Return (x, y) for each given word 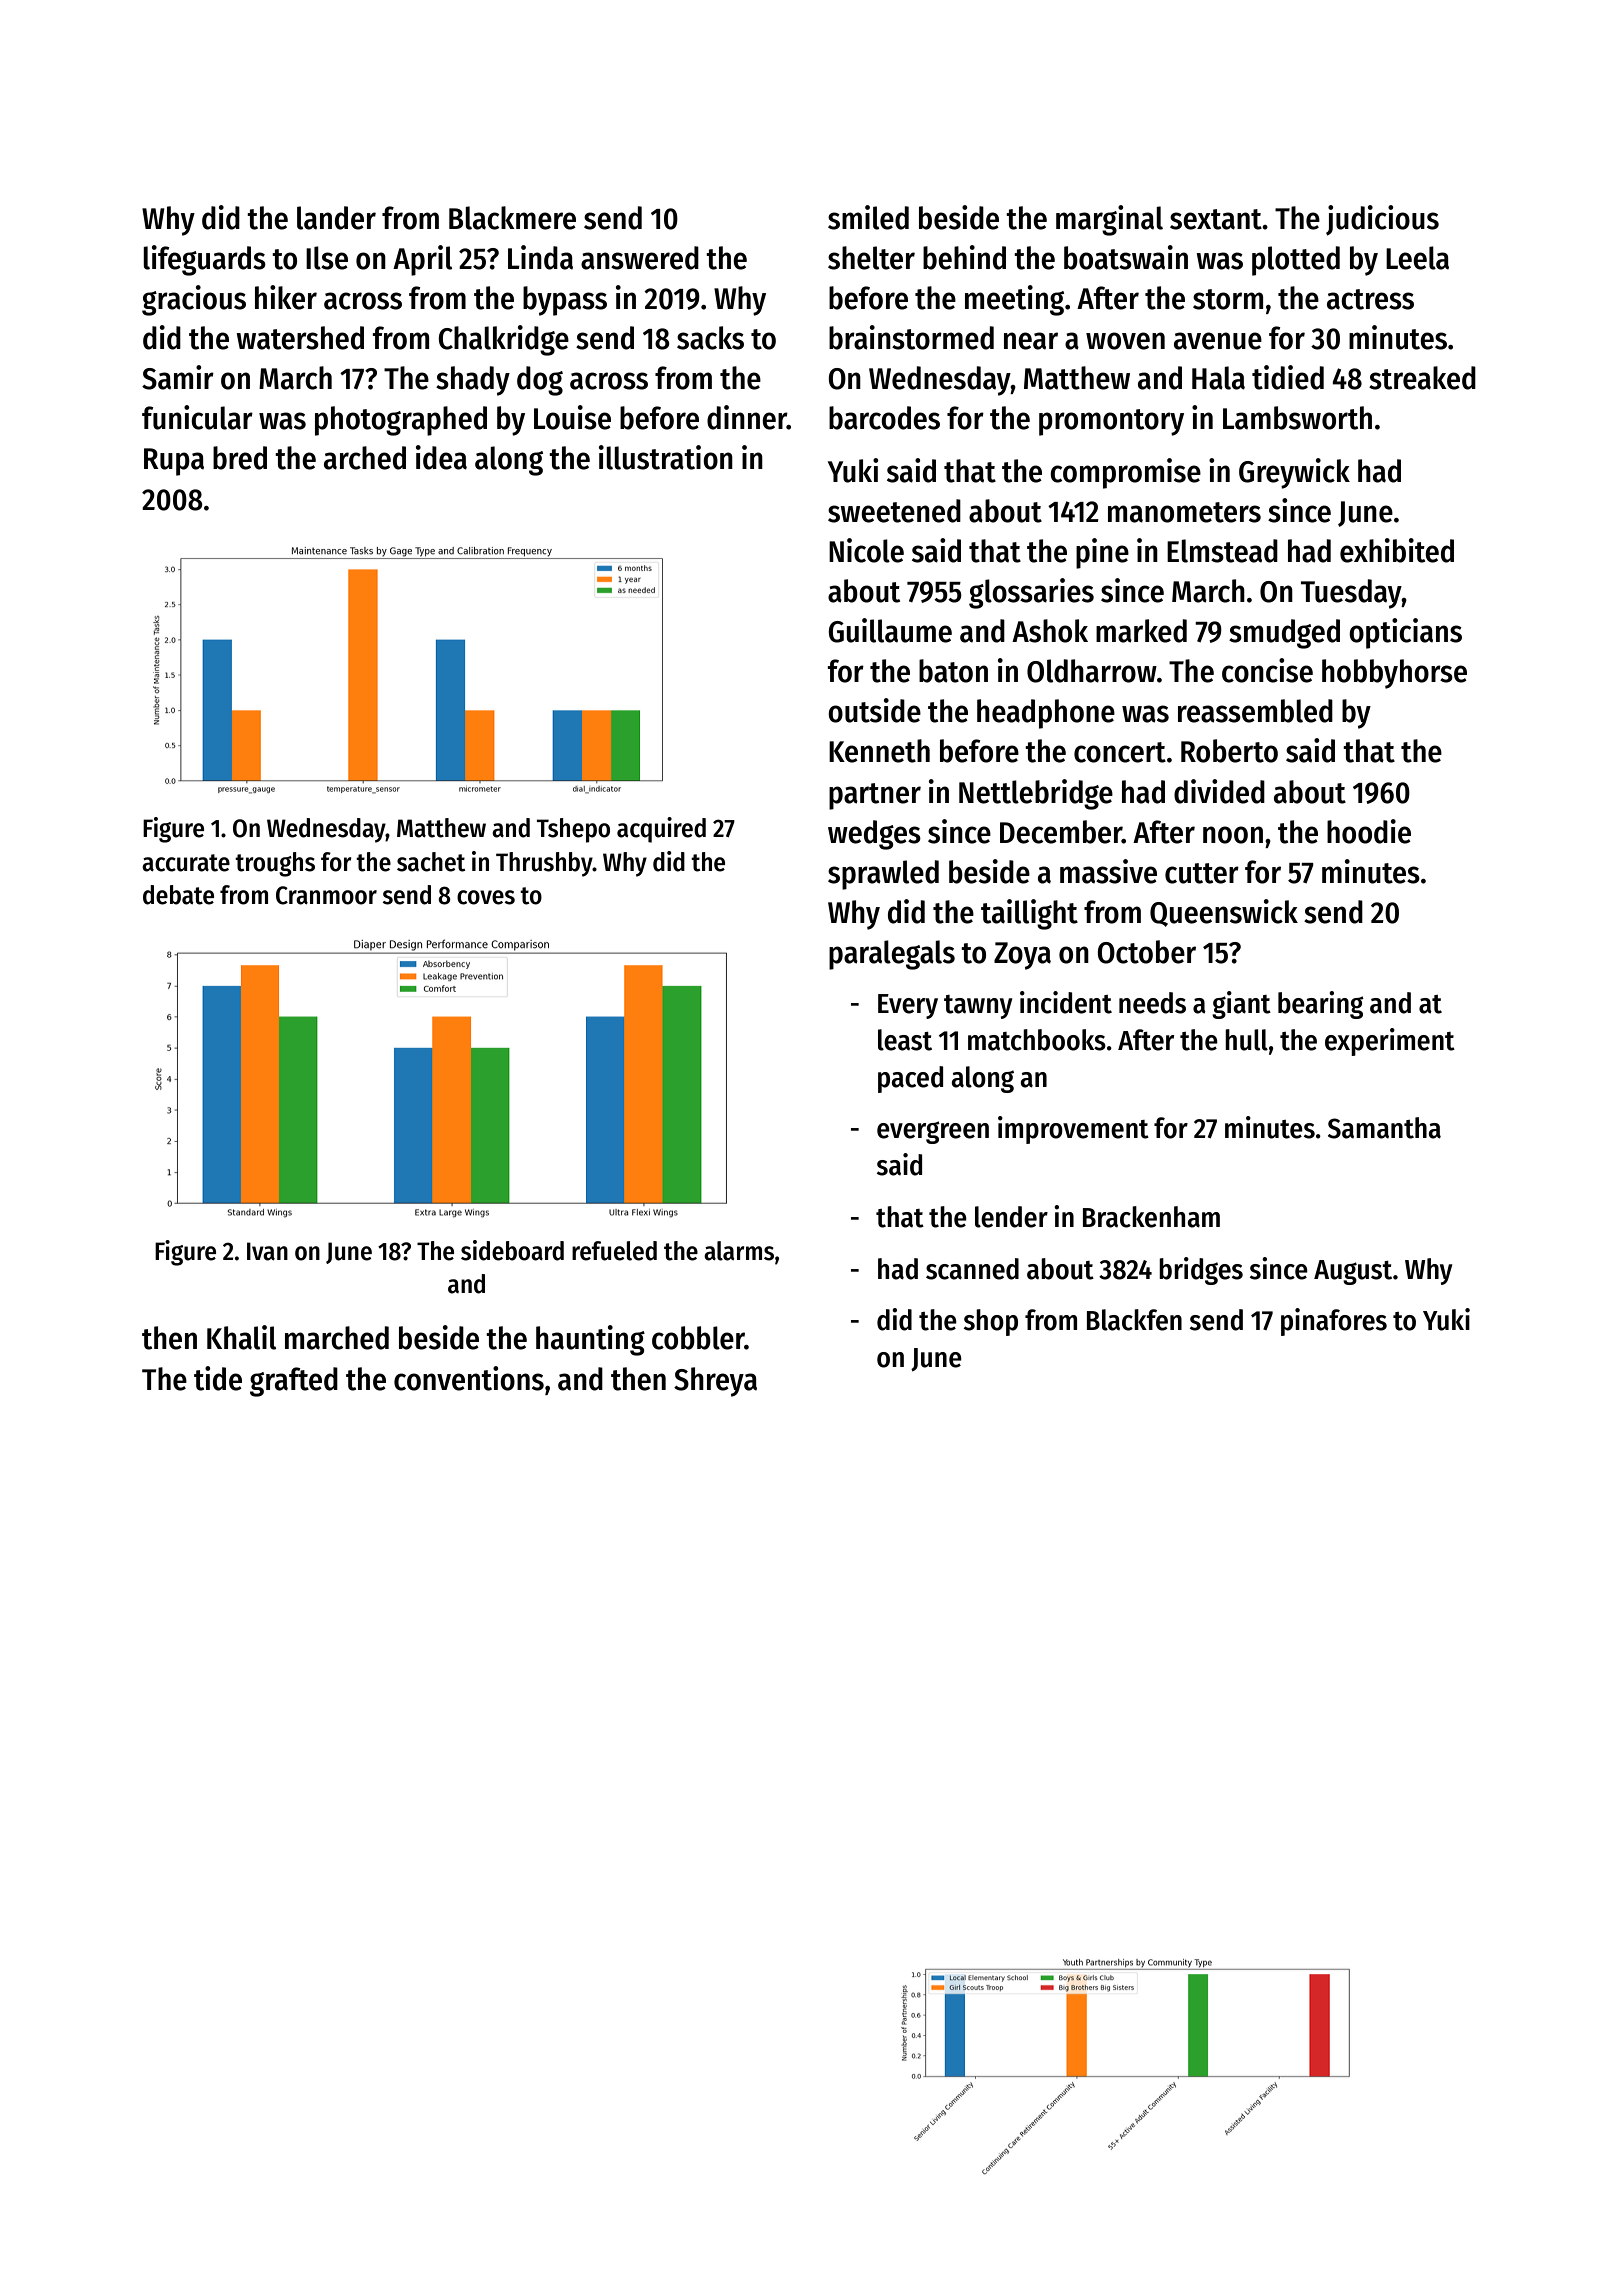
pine (1102, 553)
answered (640, 258)
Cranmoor (326, 895)
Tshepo (573, 830)
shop (991, 1322)
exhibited (1397, 550)
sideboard (512, 1250)
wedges (874, 835)
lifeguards (204, 260)
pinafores (1334, 1322)
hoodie (1369, 831)
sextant (1216, 219)
